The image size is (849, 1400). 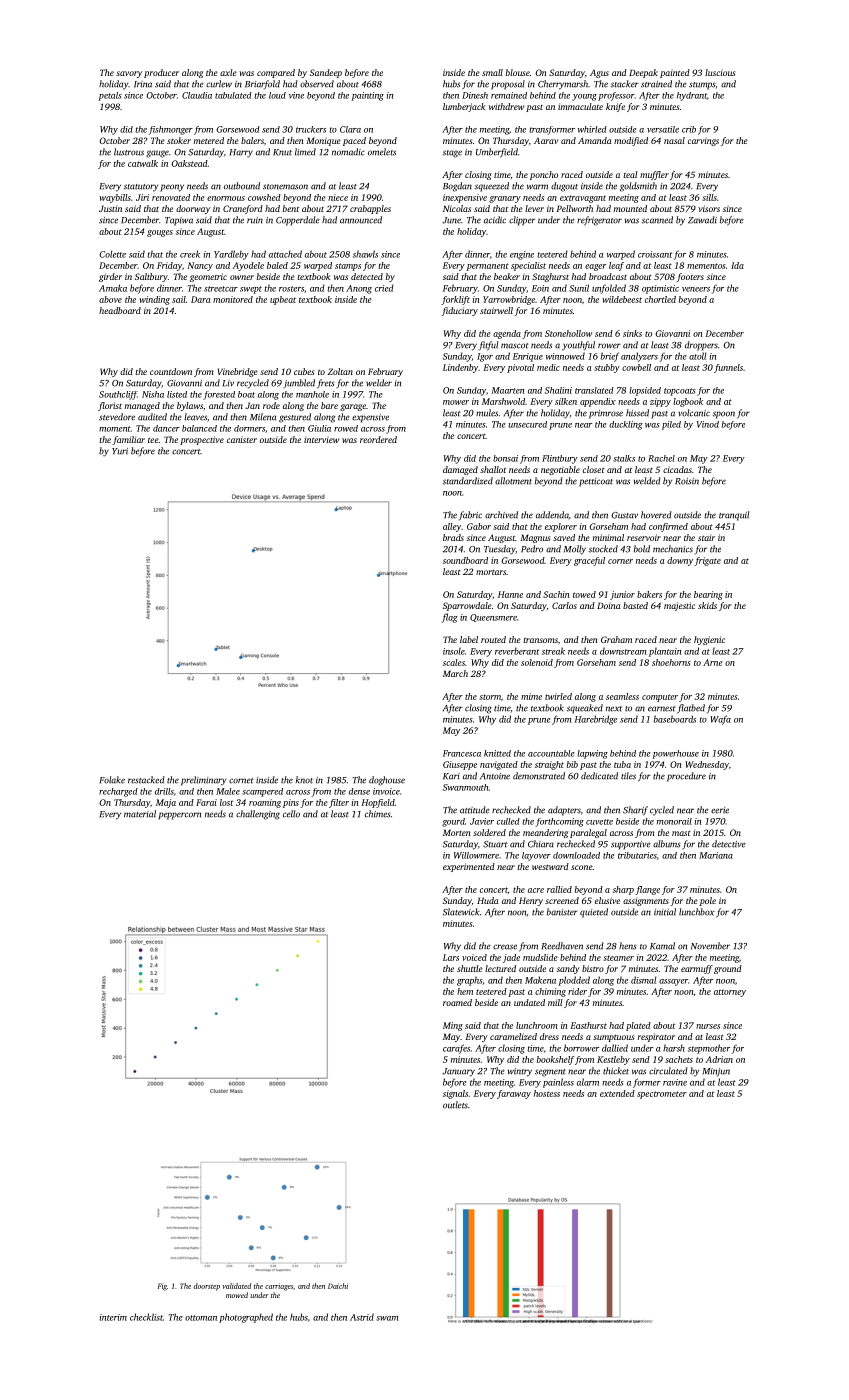 I want to click on mementos, so click(x=706, y=266).
